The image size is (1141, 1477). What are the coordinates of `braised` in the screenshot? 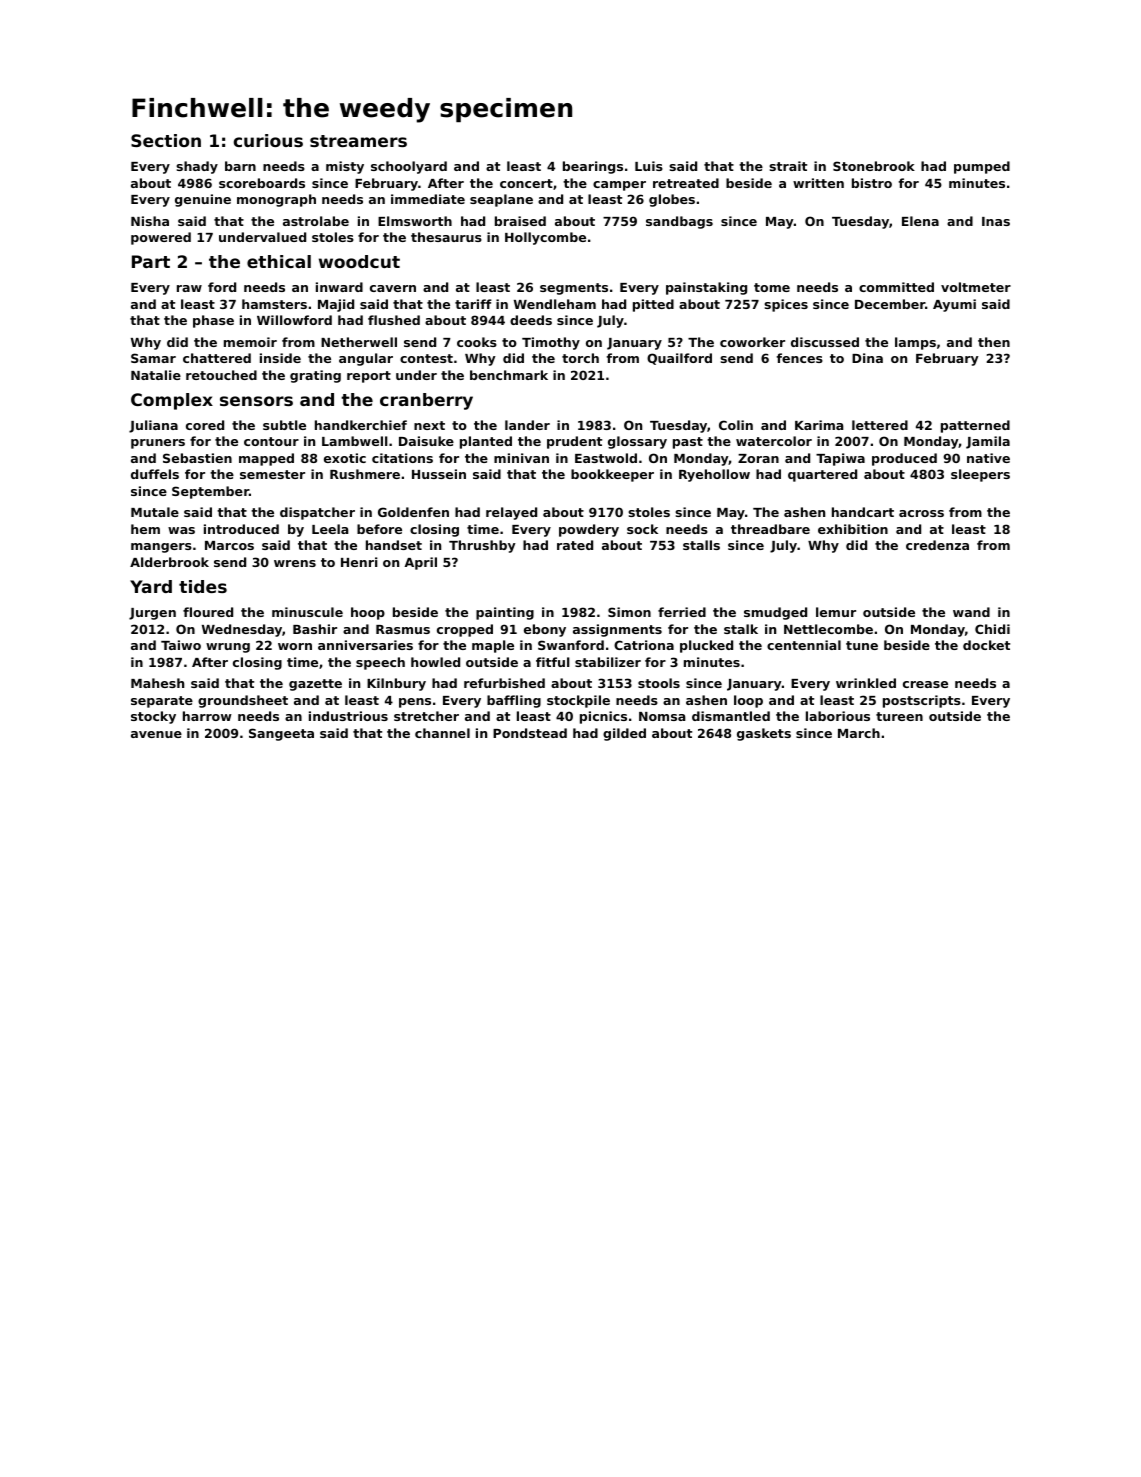 It's located at (520, 221).
